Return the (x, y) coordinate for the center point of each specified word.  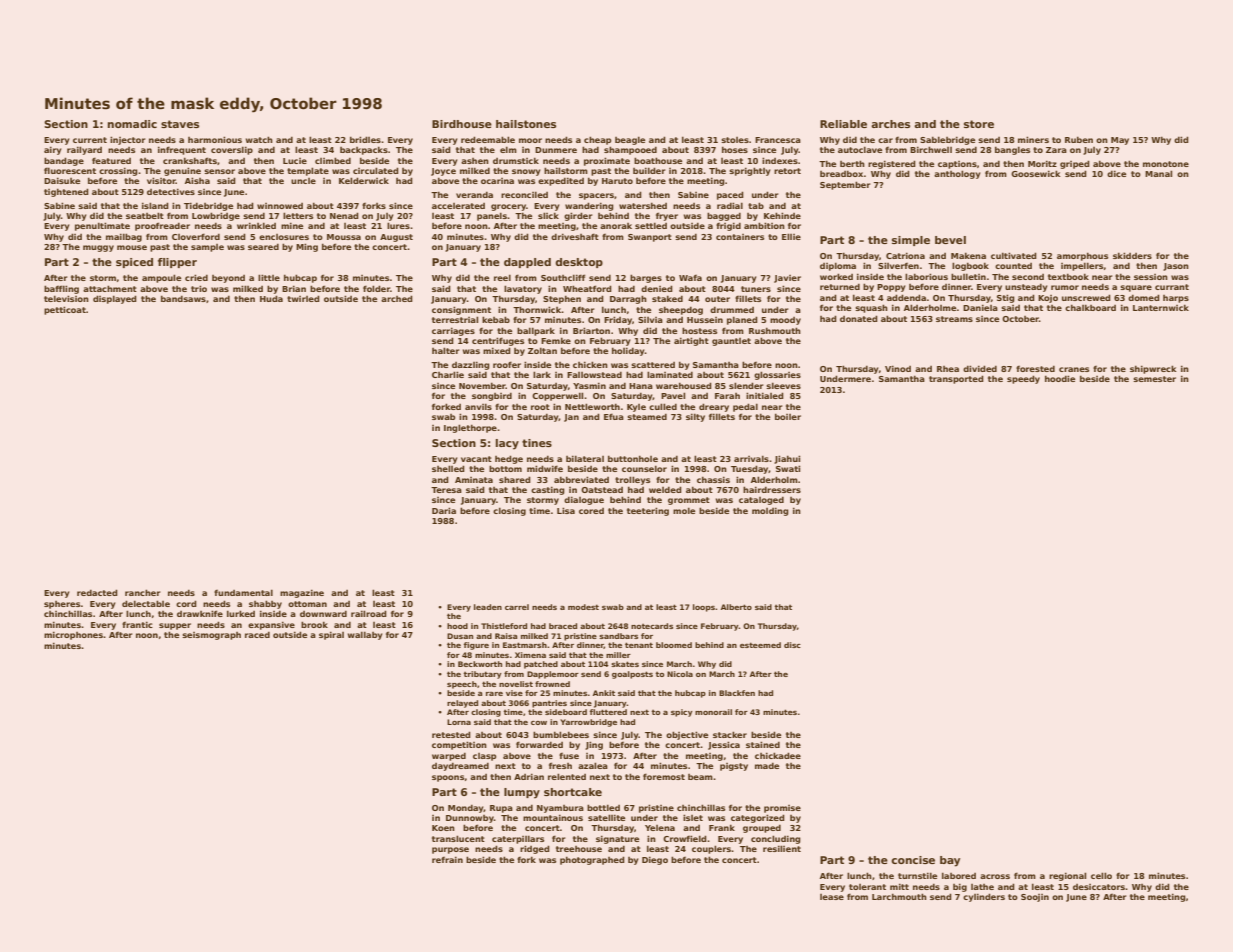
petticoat (65, 310)
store (979, 124)
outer (717, 299)
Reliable (843, 124)
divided (980, 368)
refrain (447, 860)
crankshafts (190, 160)
